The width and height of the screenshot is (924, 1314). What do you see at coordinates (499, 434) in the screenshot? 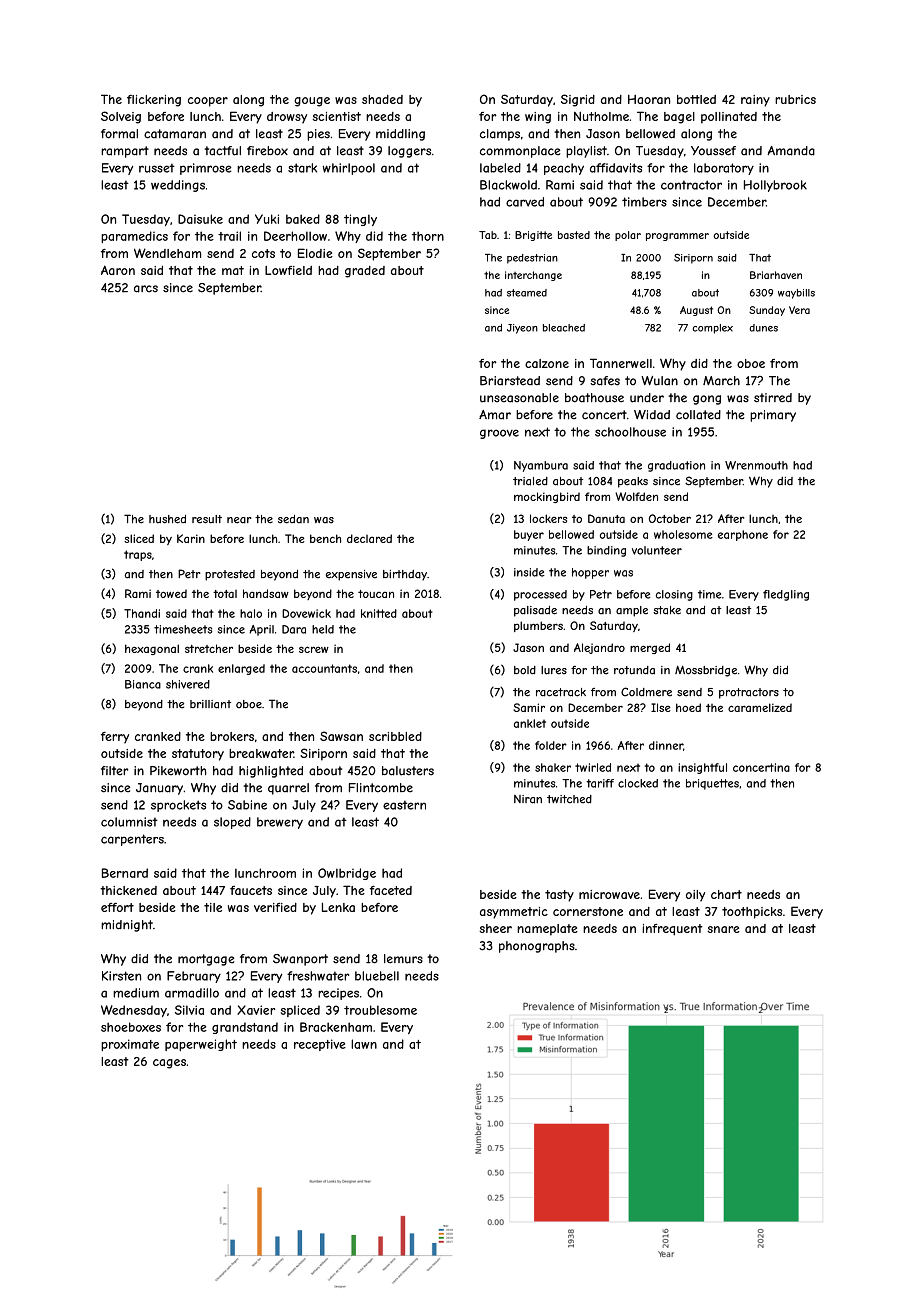
I see `groove` at bounding box center [499, 434].
